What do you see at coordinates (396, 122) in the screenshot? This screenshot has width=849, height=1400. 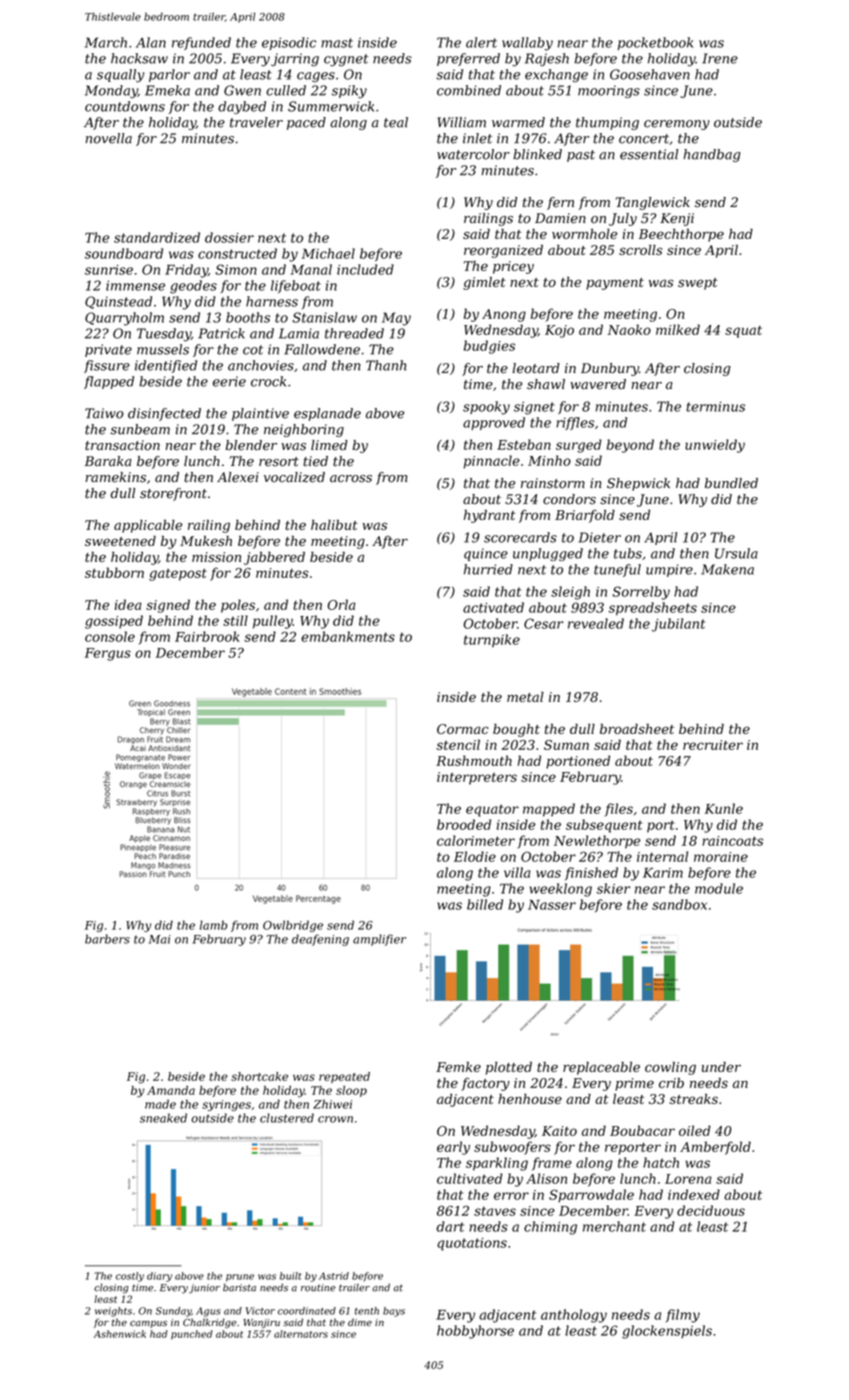 I see `teal` at bounding box center [396, 122].
